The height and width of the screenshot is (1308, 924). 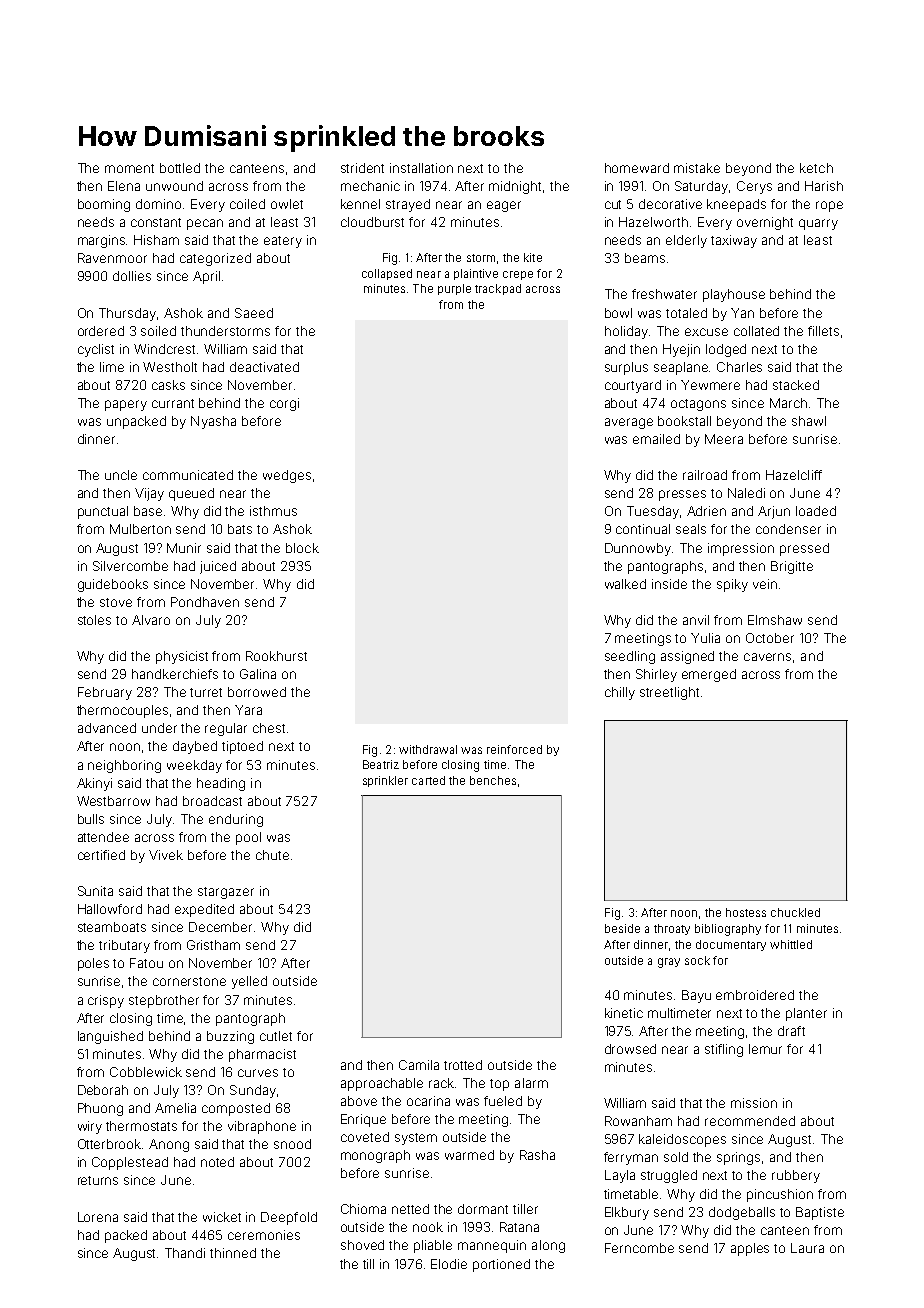 What do you see at coordinates (362, 168) in the screenshot?
I see `strident` at bounding box center [362, 168].
